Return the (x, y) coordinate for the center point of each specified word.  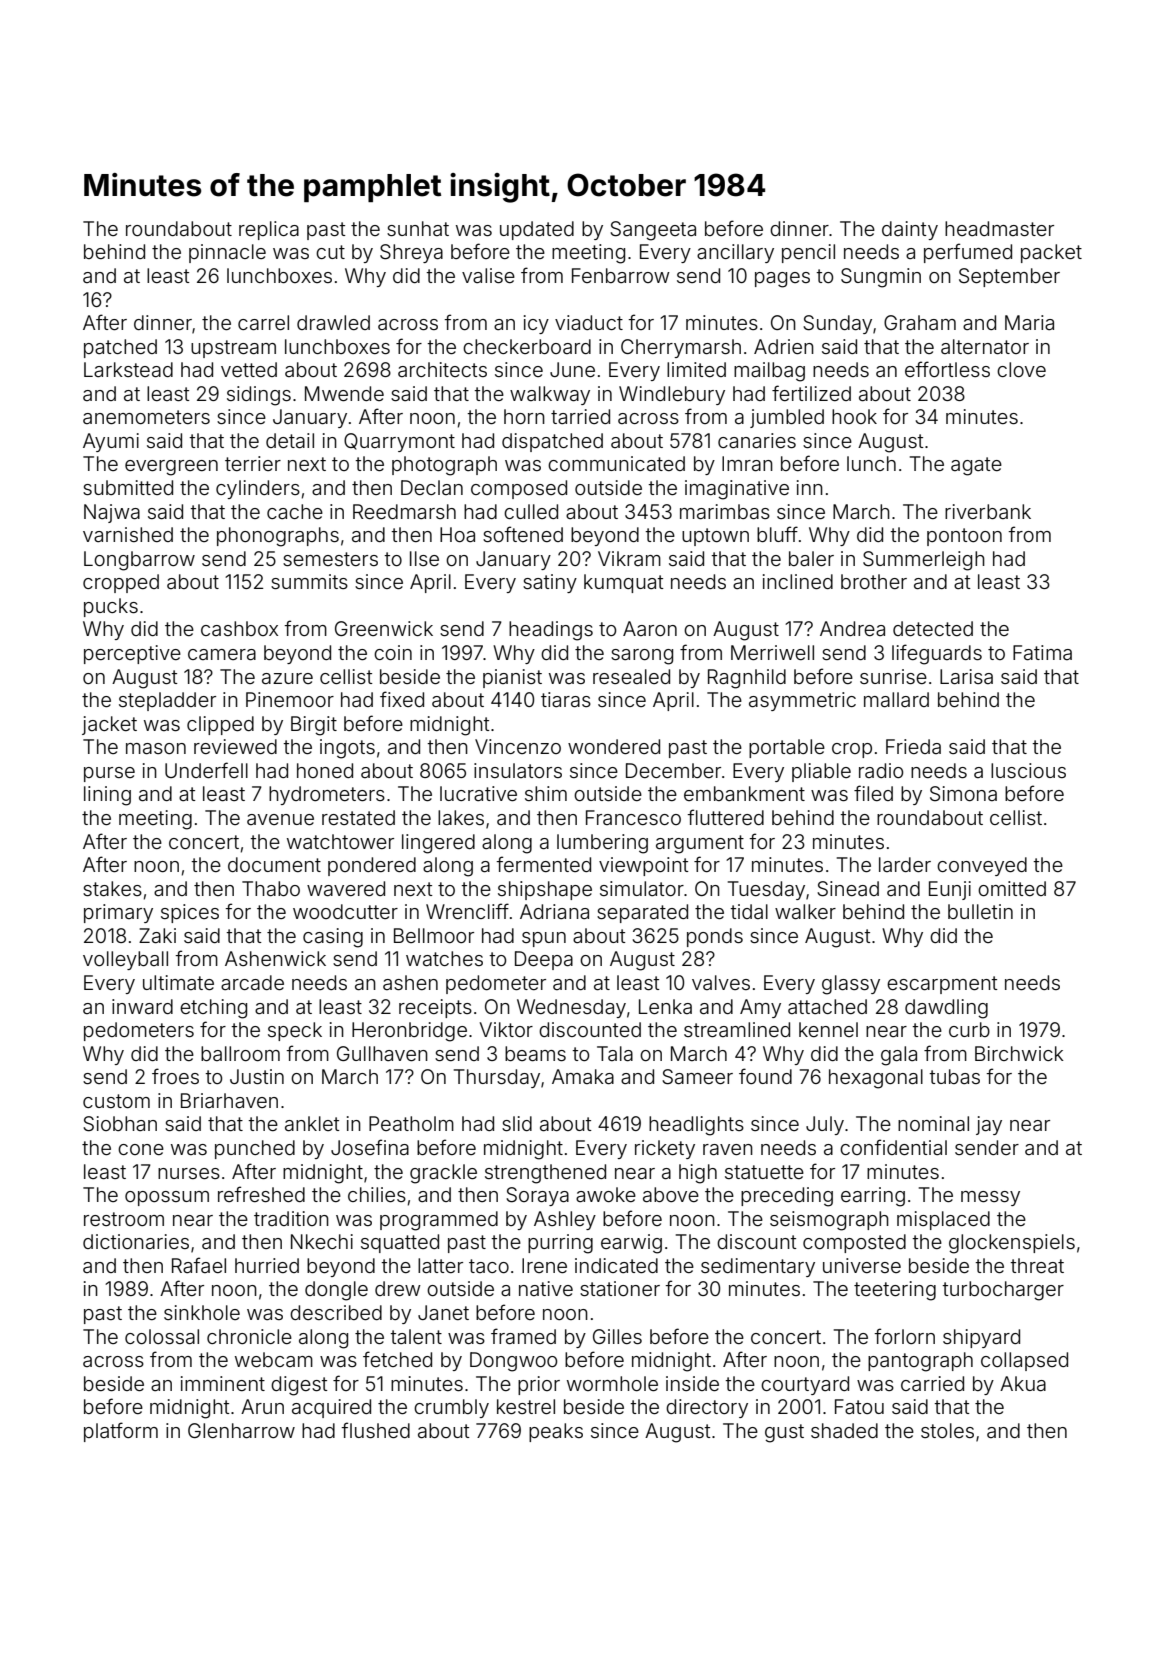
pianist (512, 678)
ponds (715, 937)
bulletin (980, 911)
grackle (443, 1174)
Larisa (966, 676)
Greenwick (384, 628)
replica (269, 230)
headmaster (999, 228)
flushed (375, 1430)
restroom (124, 1219)
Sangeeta (653, 231)
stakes (112, 888)
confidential (893, 1147)
